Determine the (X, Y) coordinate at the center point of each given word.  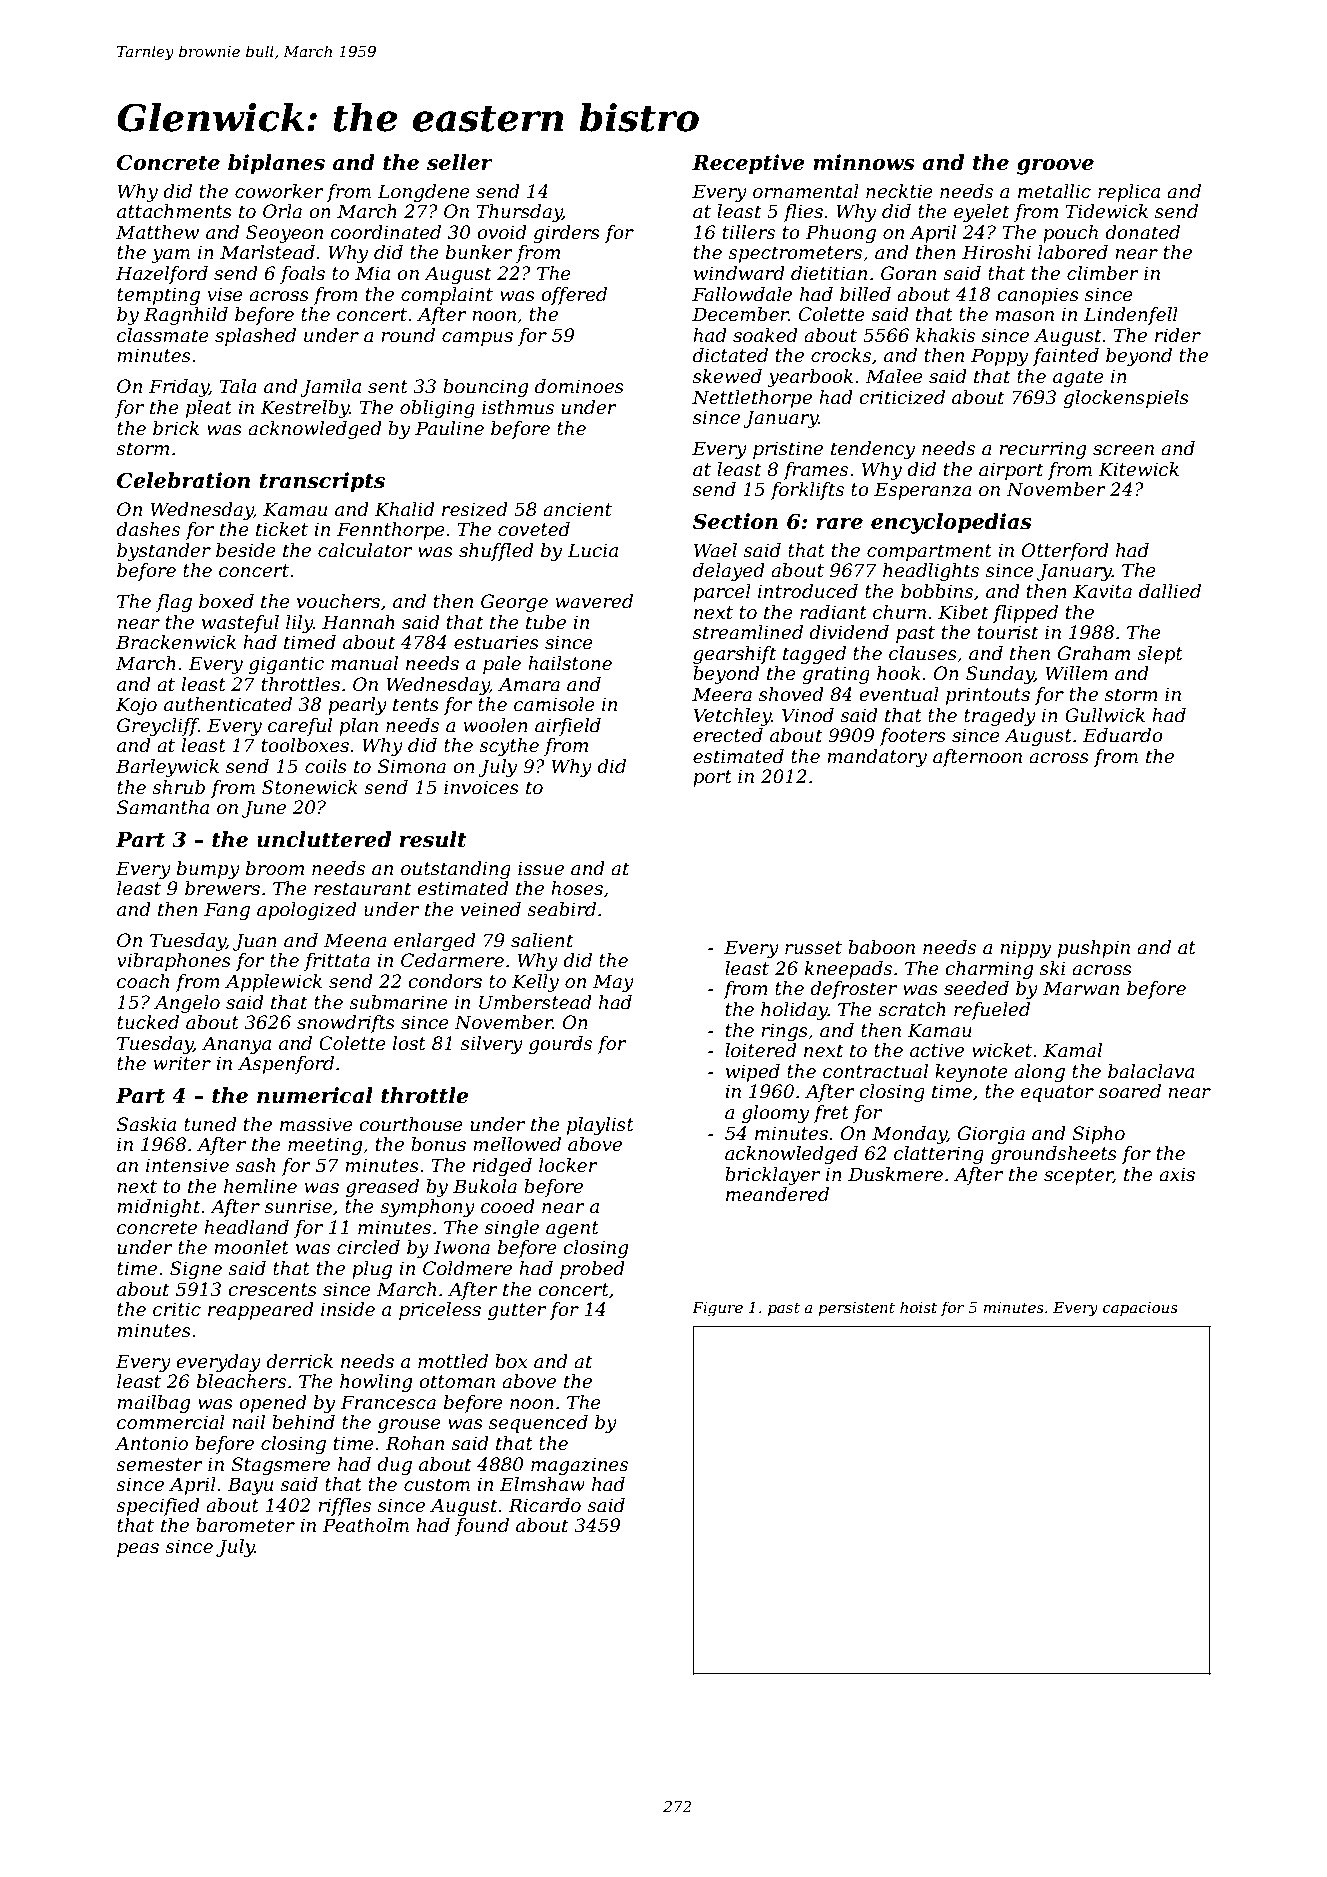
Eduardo (1123, 735)
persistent (856, 1309)
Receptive (748, 164)
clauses (923, 653)
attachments (174, 211)
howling (376, 1383)
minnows (864, 162)
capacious (1140, 1309)
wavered (594, 601)
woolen (495, 725)
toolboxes (305, 745)
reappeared (261, 1311)
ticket (282, 529)
